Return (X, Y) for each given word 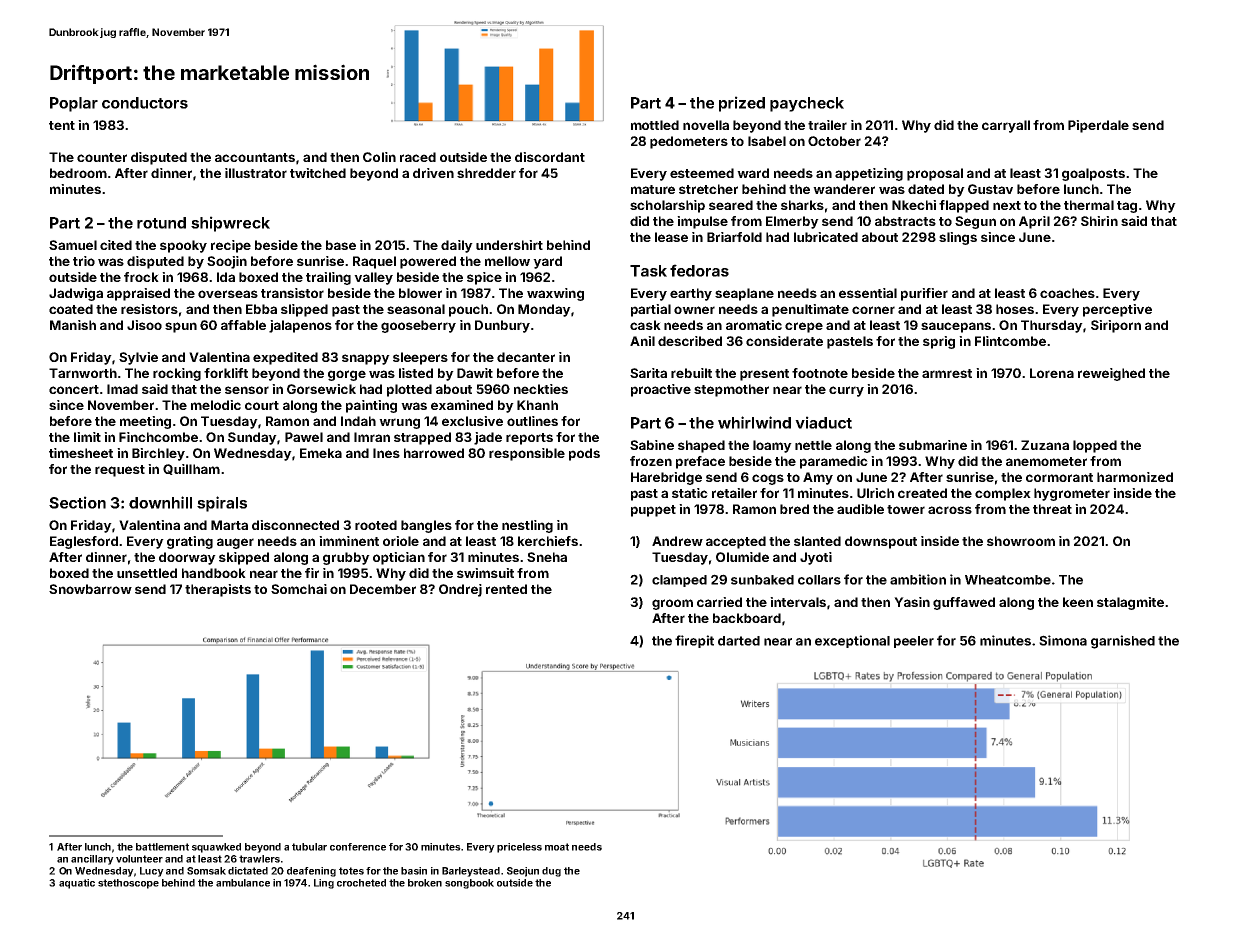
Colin (379, 157)
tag (1127, 207)
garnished (1123, 642)
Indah (358, 421)
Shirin (1099, 221)
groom (672, 604)
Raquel (374, 262)
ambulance (243, 883)
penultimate (810, 310)
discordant (550, 157)
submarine (933, 445)
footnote (820, 373)
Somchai (299, 589)
